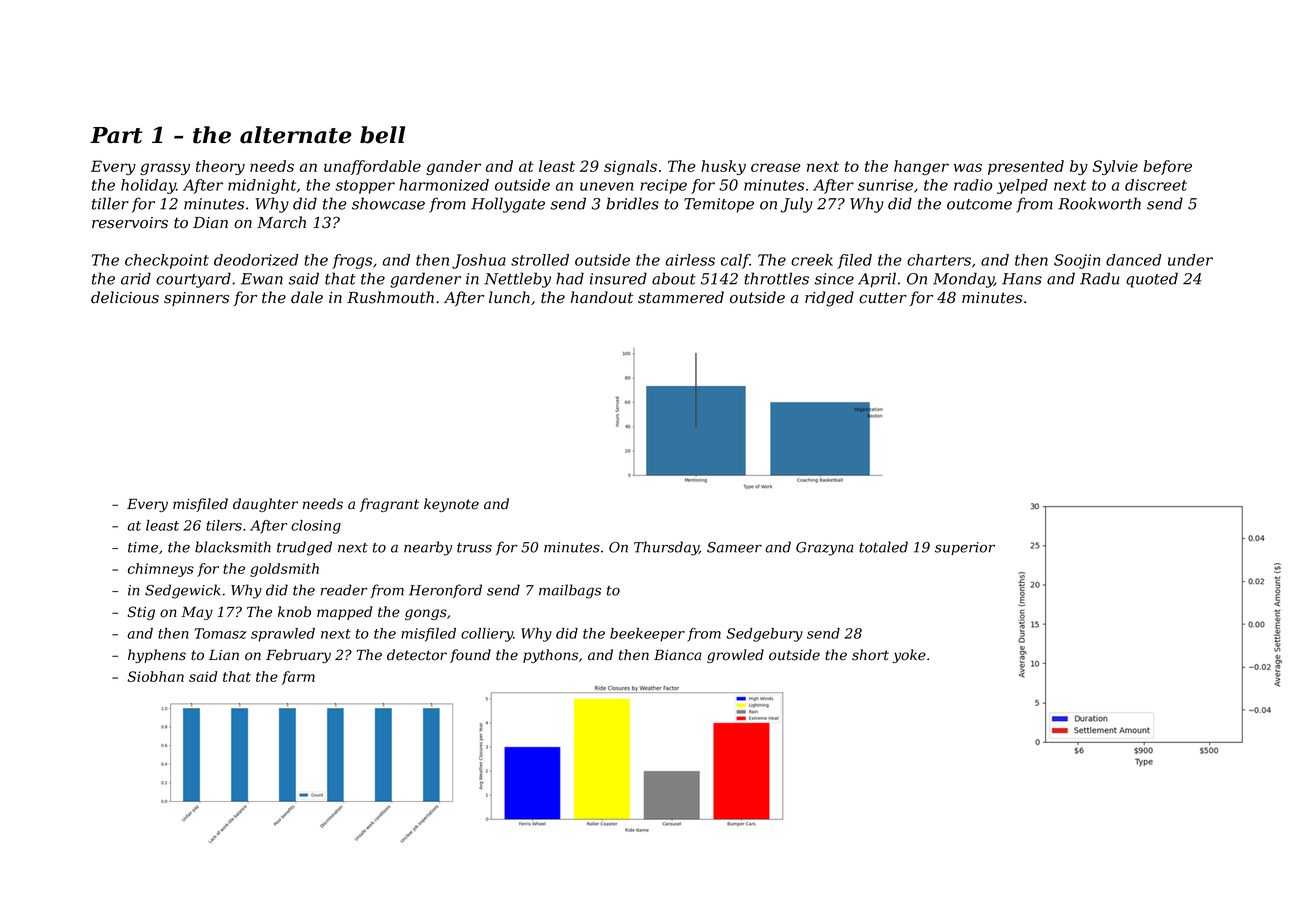 The image size is (1308, 924). Describe the element at coordinates (630, 167) in the screenshot. I see `signals` at that location.
